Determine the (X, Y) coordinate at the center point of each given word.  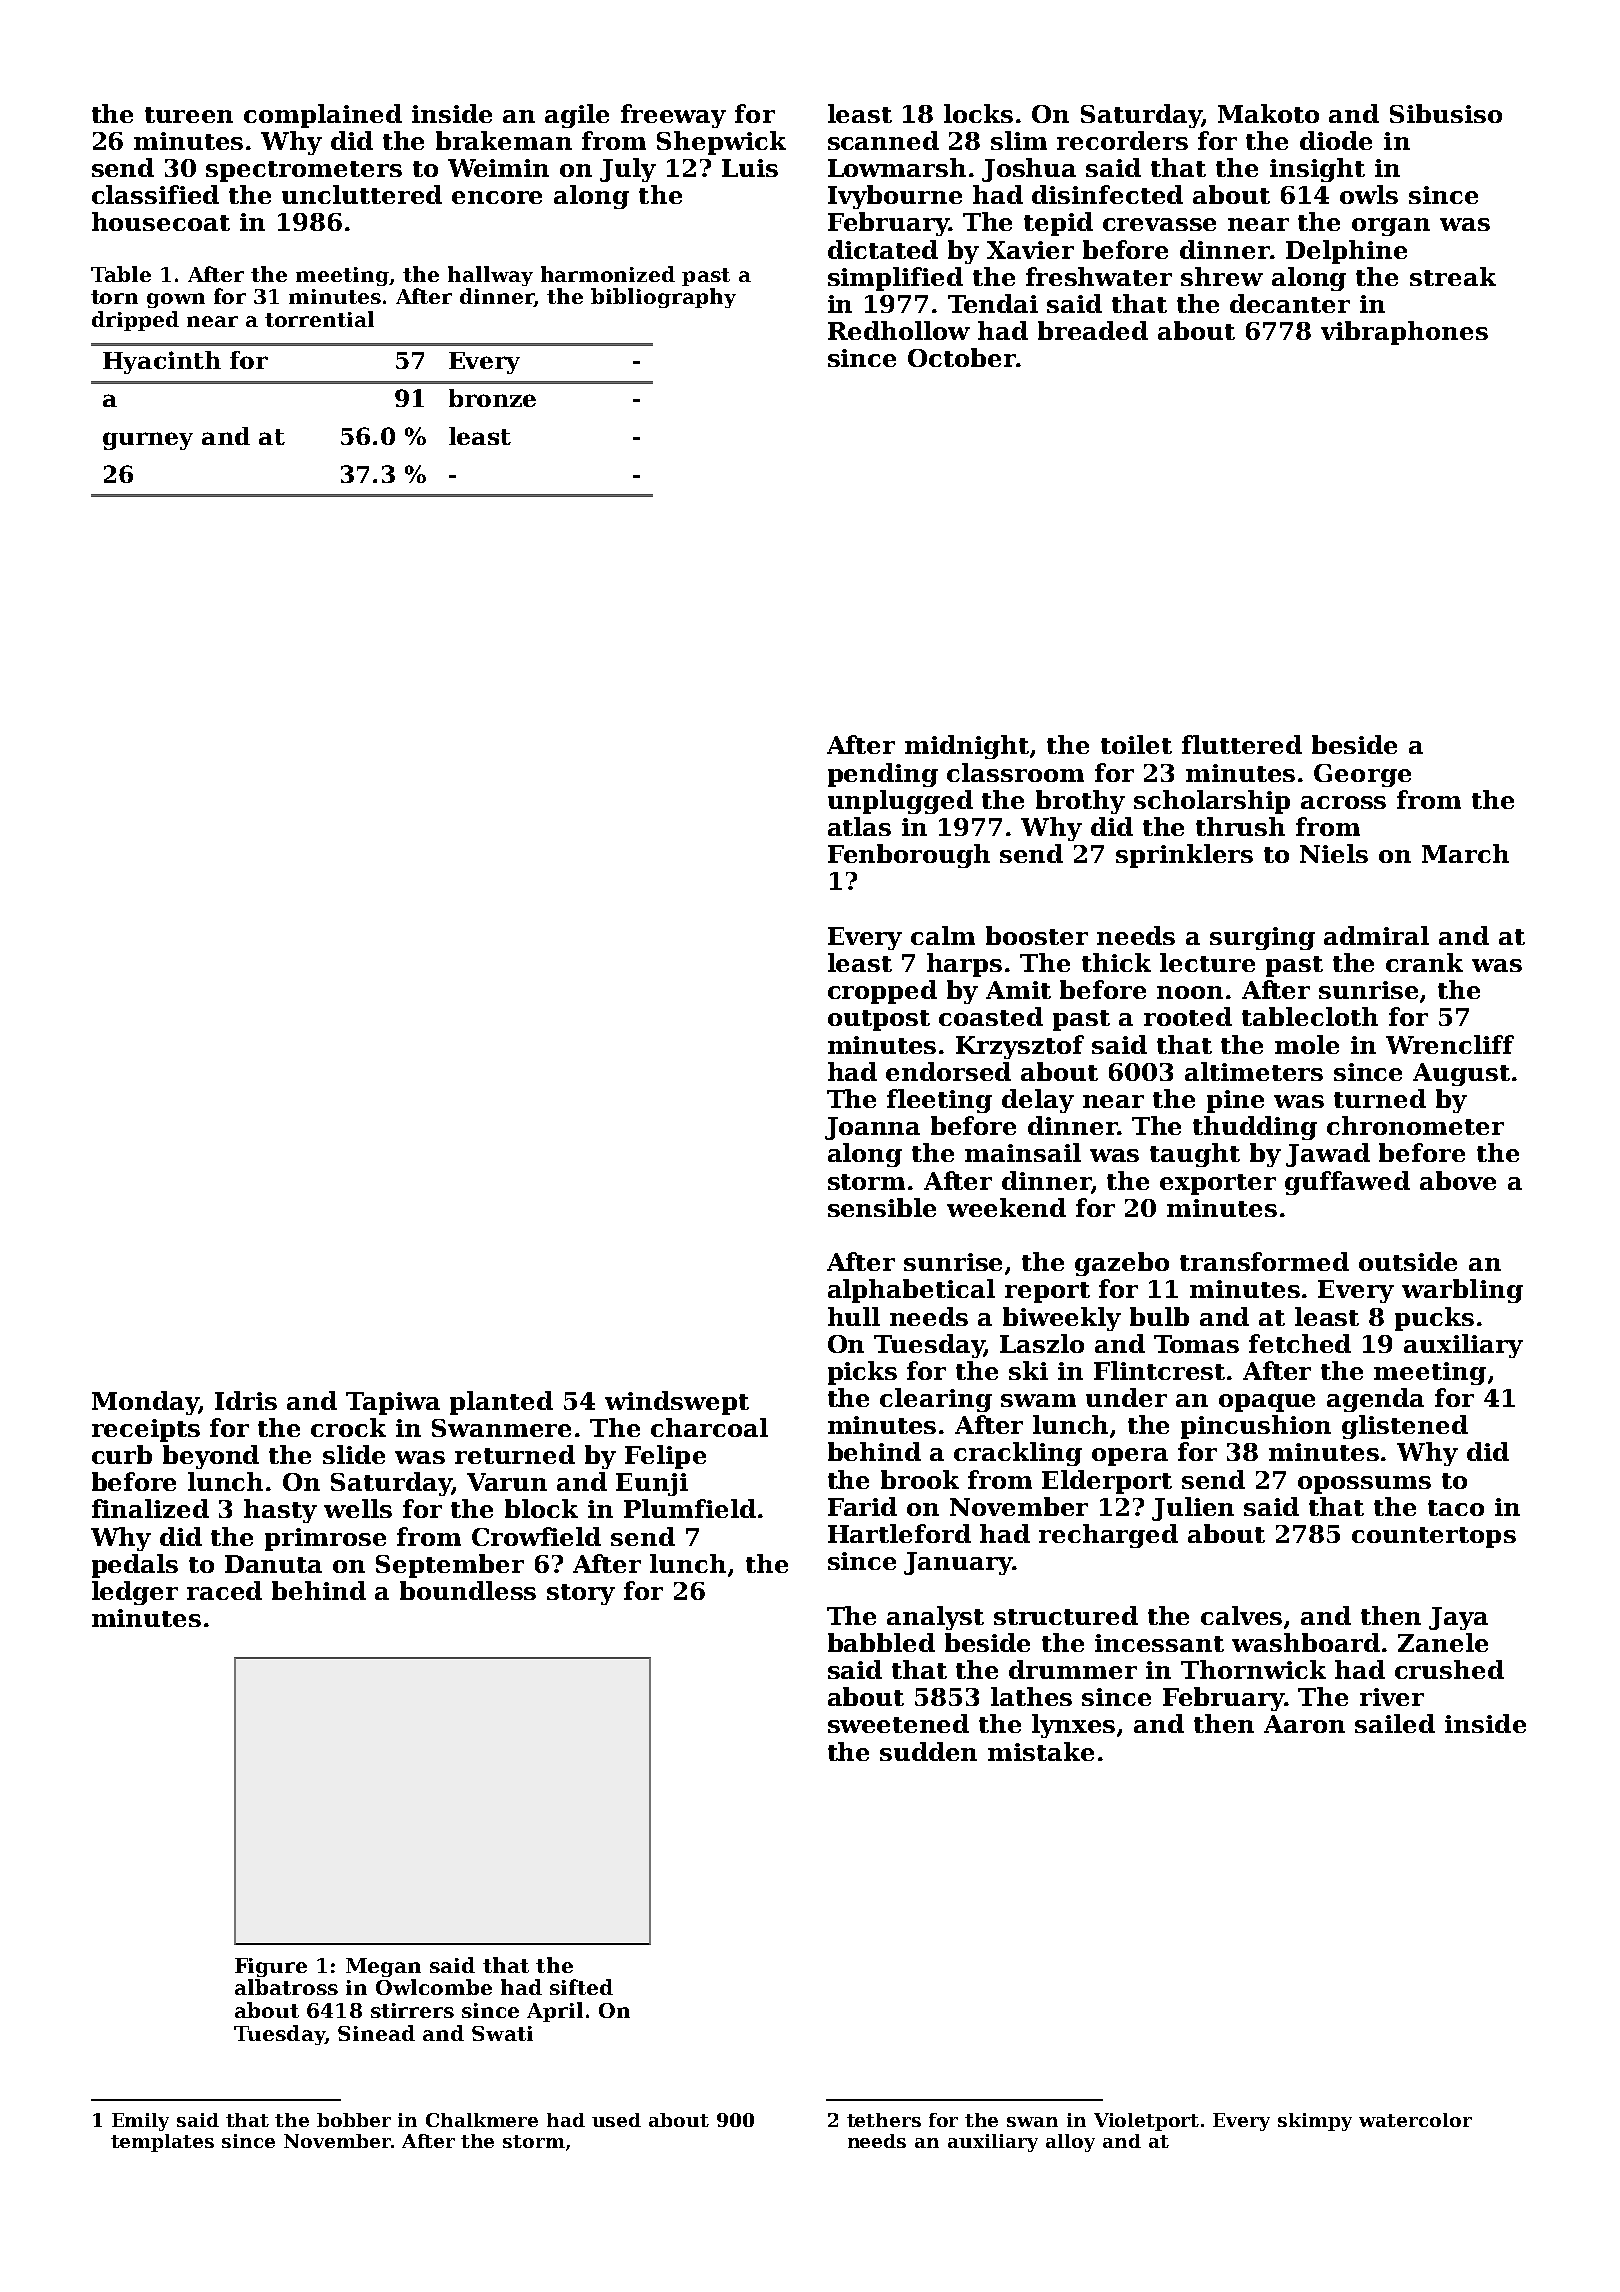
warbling (1462, 1291)
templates (162, 2143)
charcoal (709, 1427)
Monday (145, 1403)
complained (323, 116)
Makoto (1268, 113)
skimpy (1315, 2122)
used (616, 2120)
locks (978, 113)
